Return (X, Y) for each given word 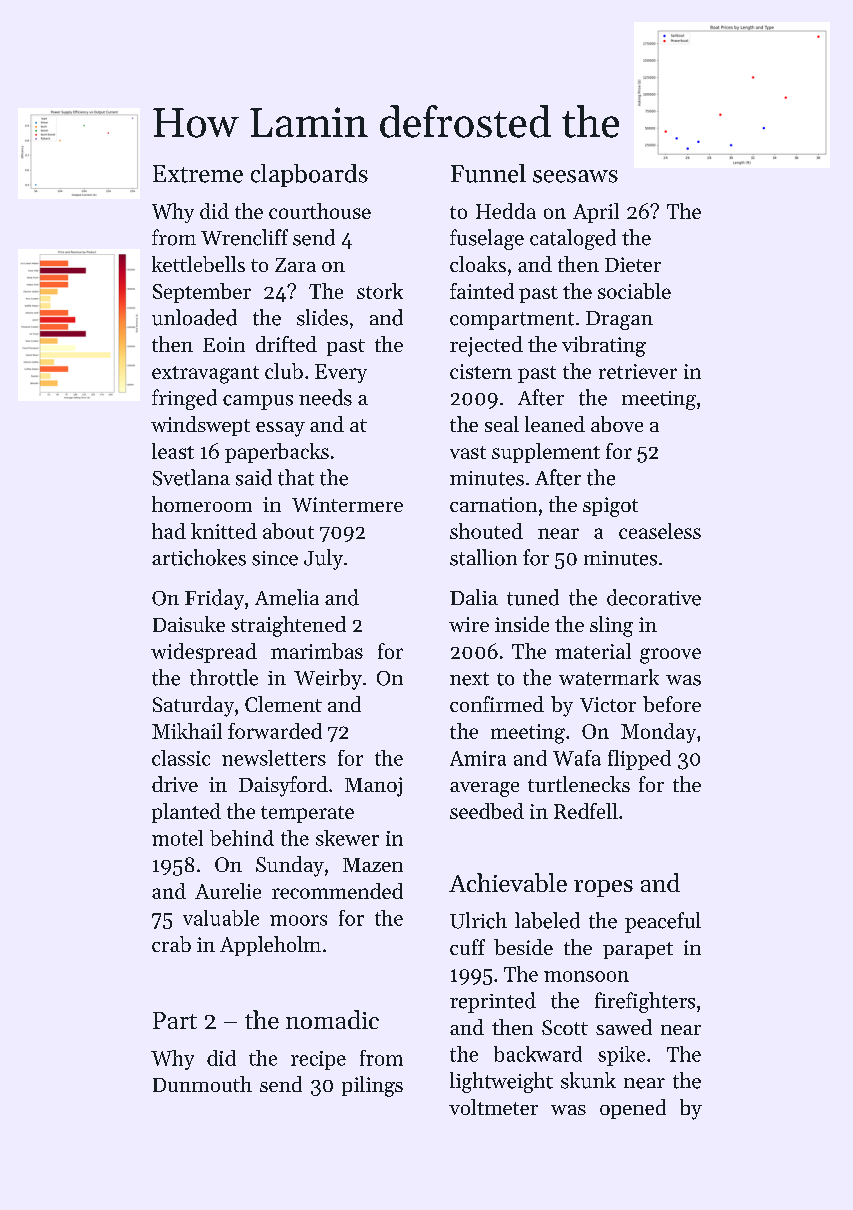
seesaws (575, 176)
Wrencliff (244, 237)
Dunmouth (202, 1084)
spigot (610, 507)
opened (633, 1109)
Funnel (488, 173)
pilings (372, 1086)
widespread (204, 653)
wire (469, 624)
